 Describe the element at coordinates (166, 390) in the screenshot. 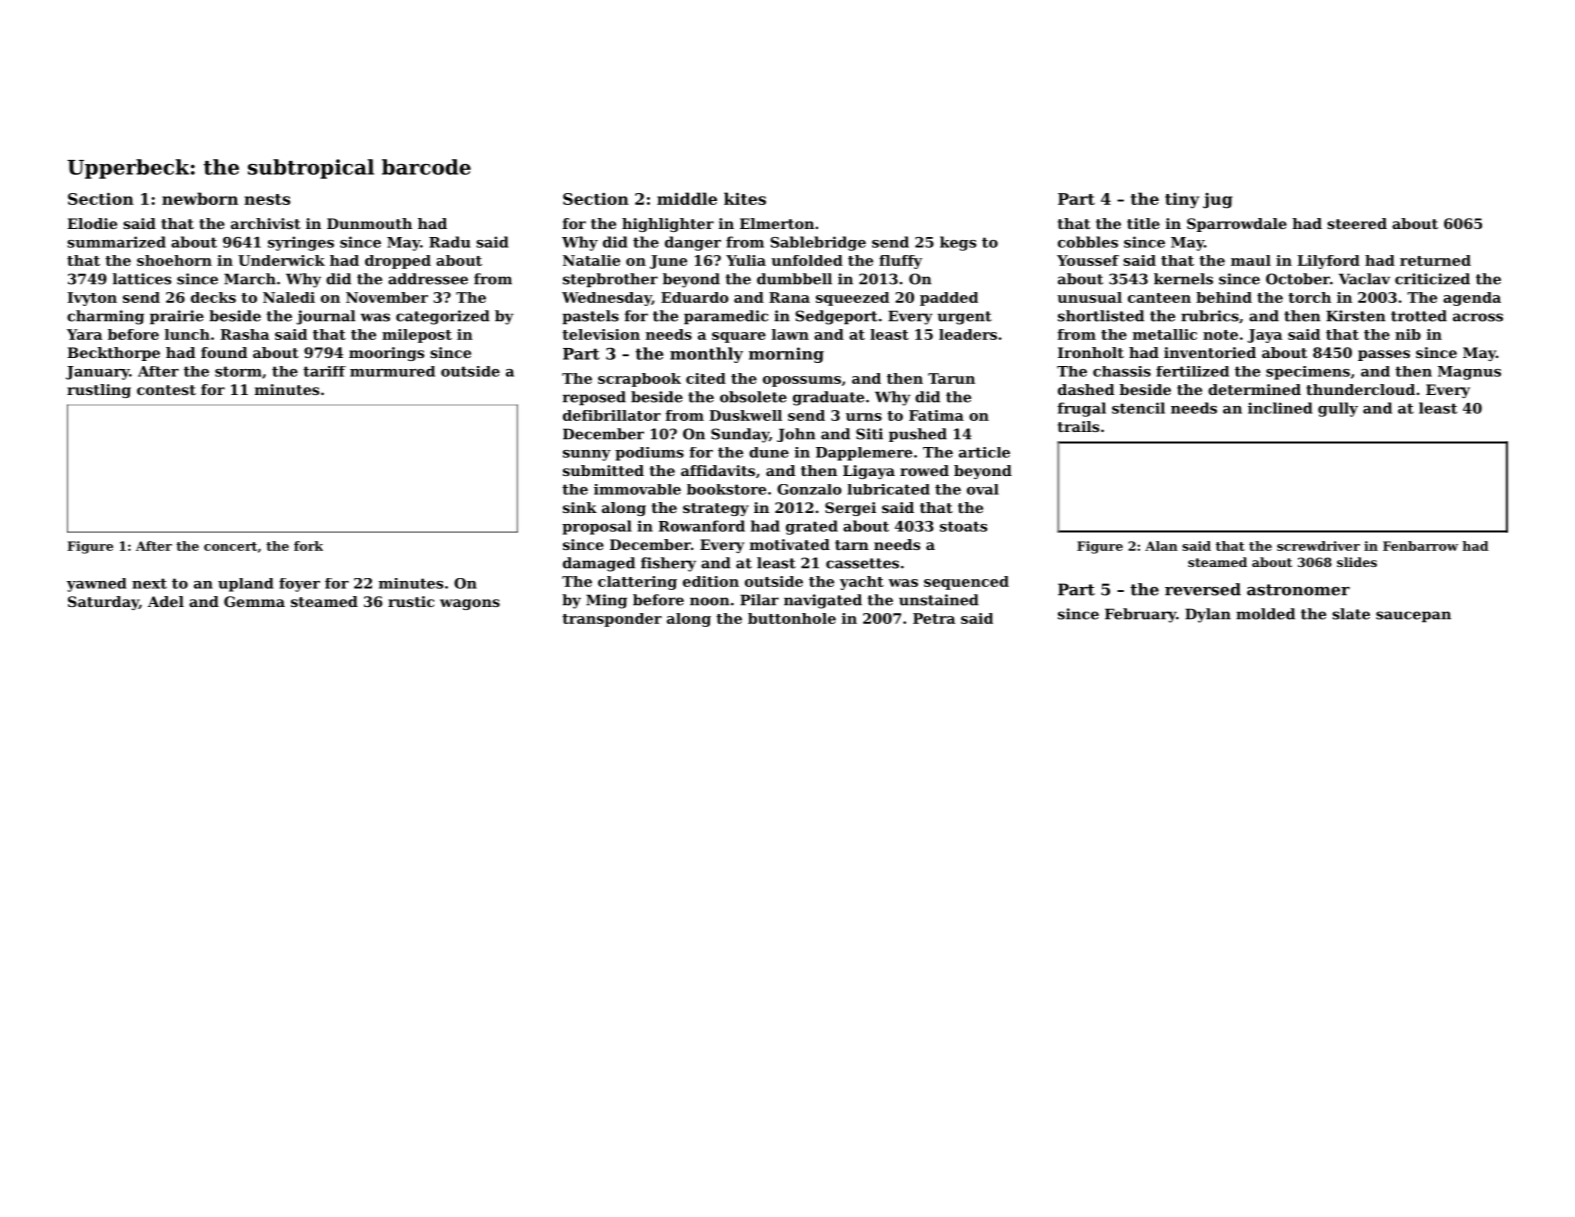

I see `contest` at that location.
